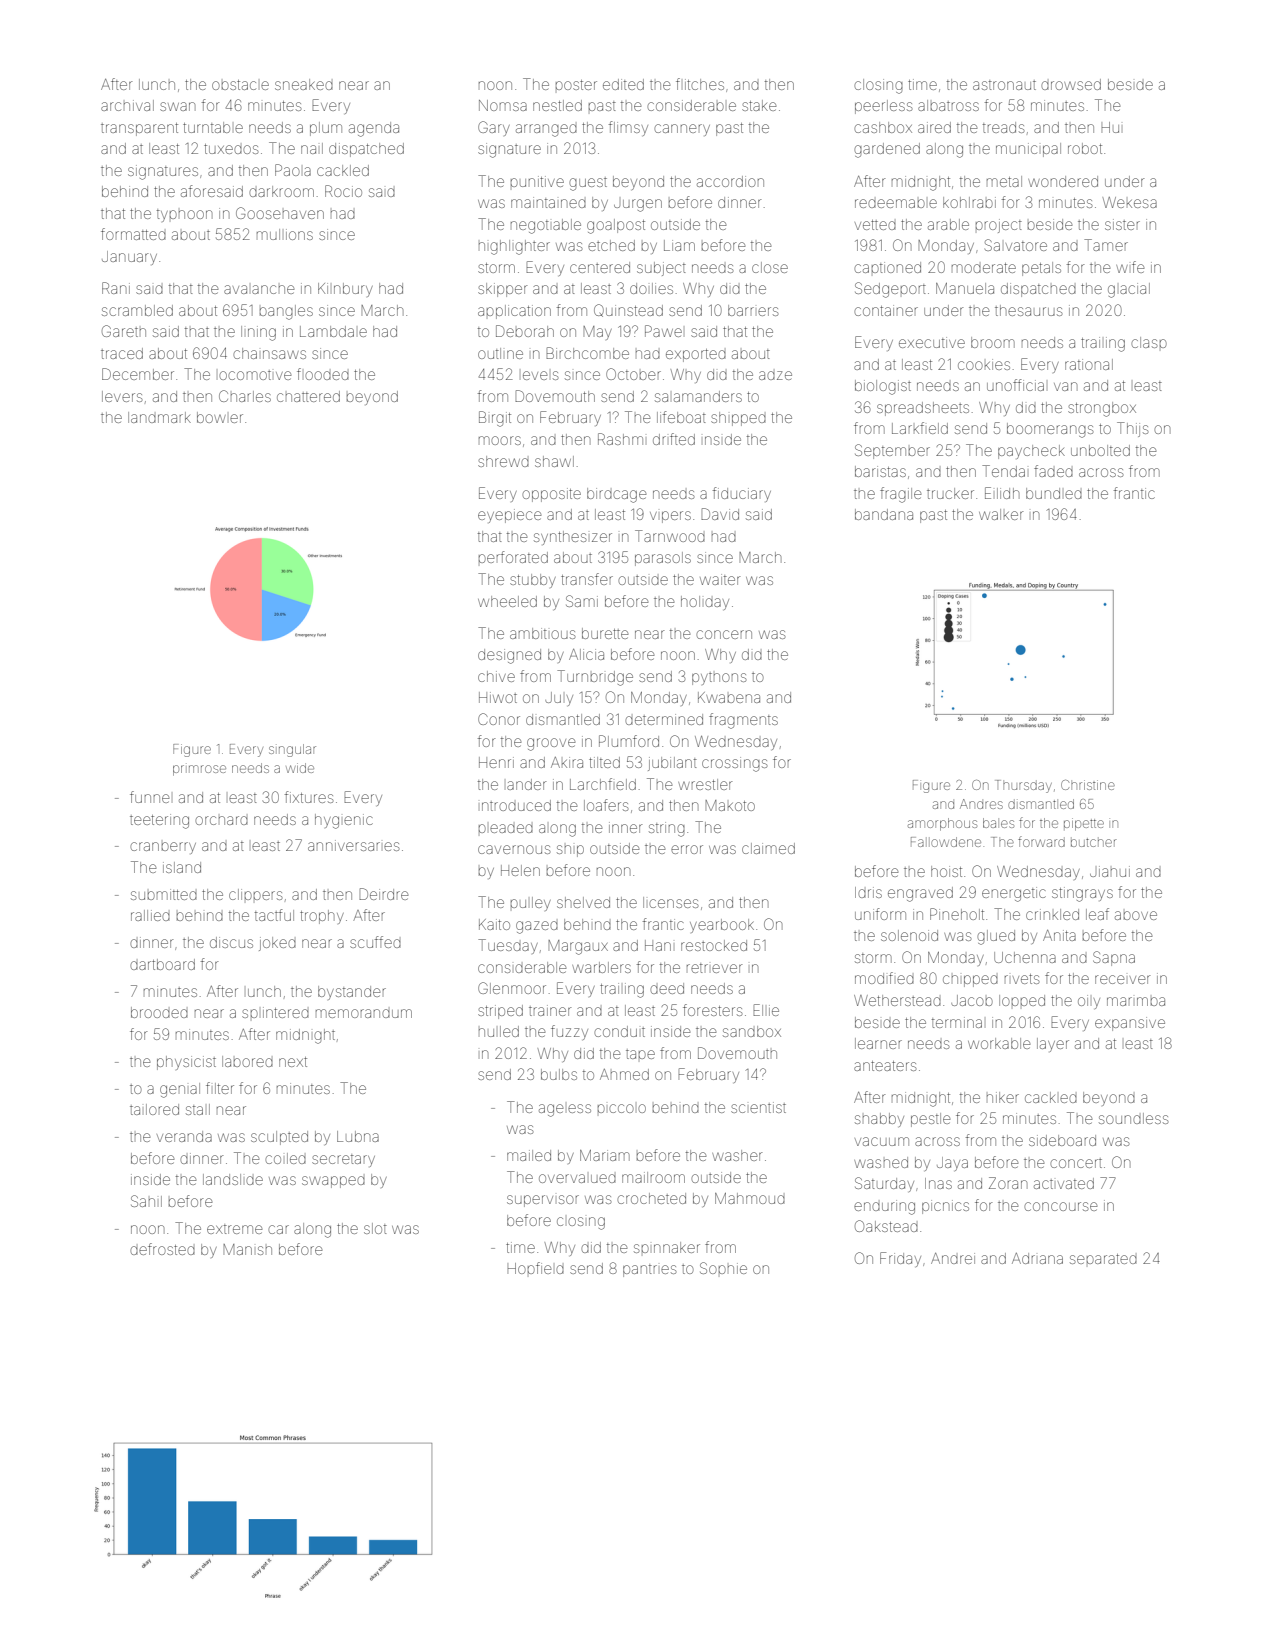  I want to click on chive, so click(496, 676).
